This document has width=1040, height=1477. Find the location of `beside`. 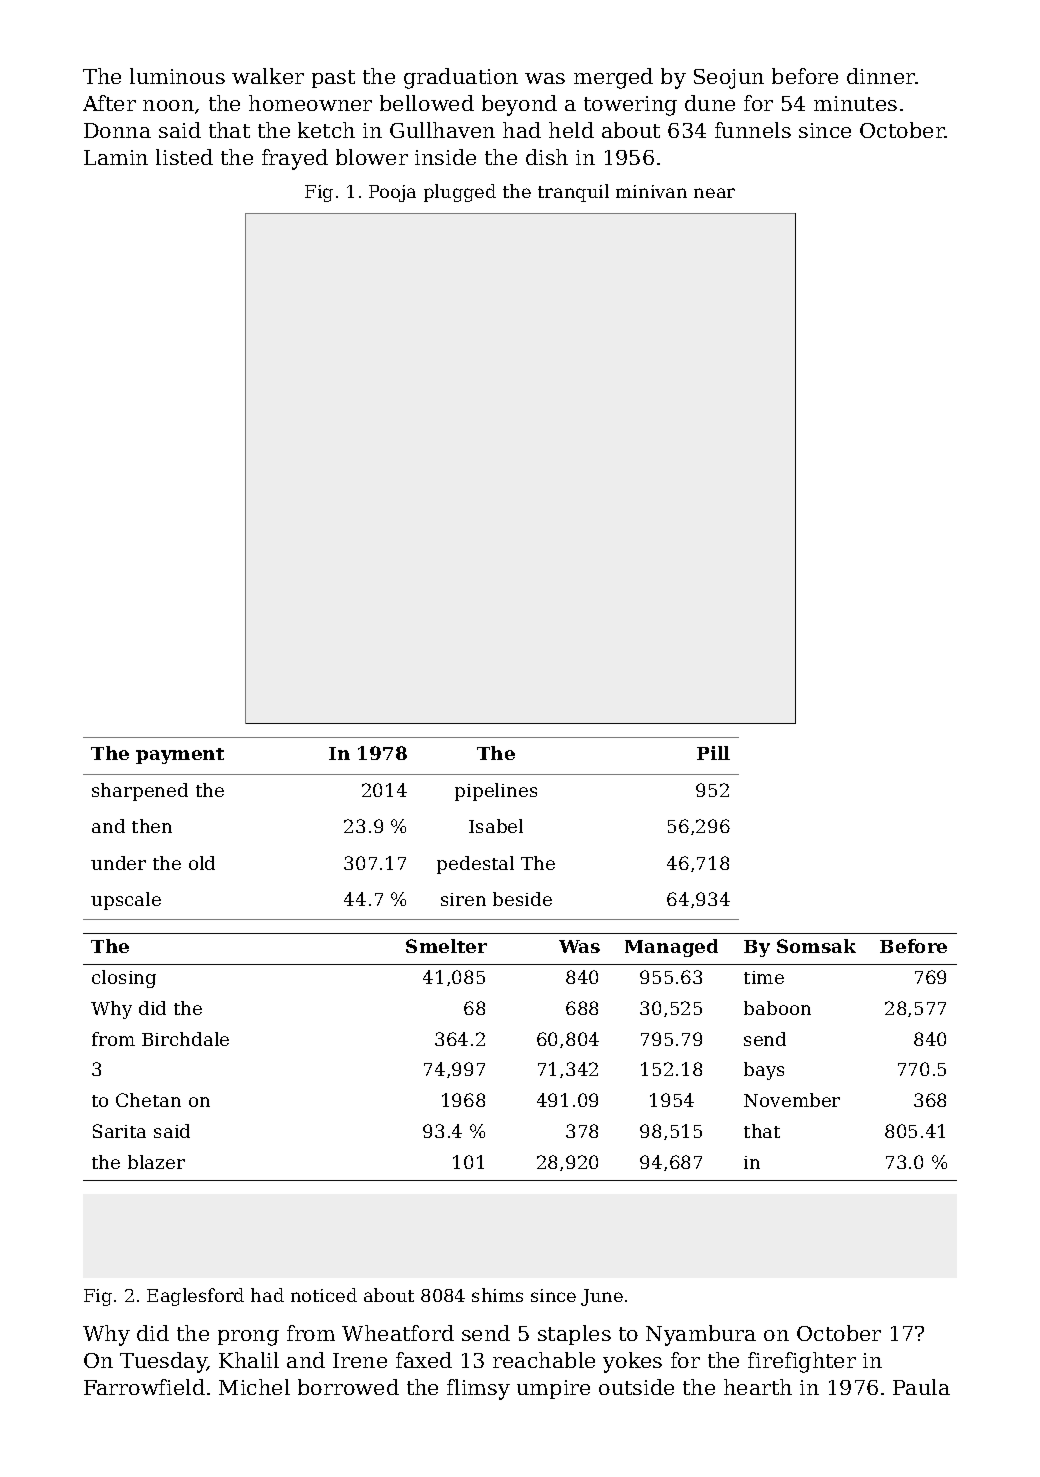

beside is located at coordinates (522, 899).
